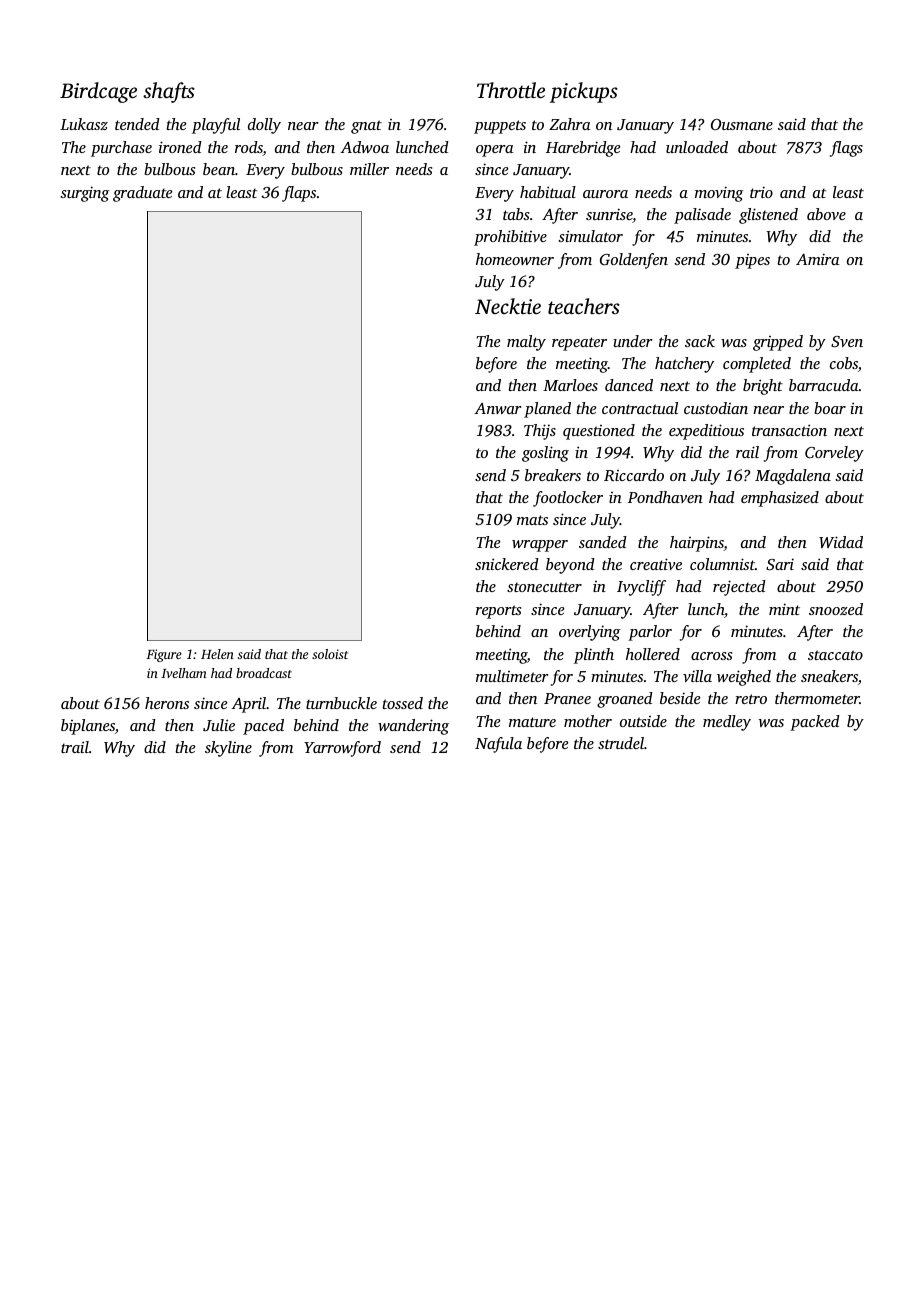 This page has height=1308, width=924. I want to click on flags, so click(846, 149).
